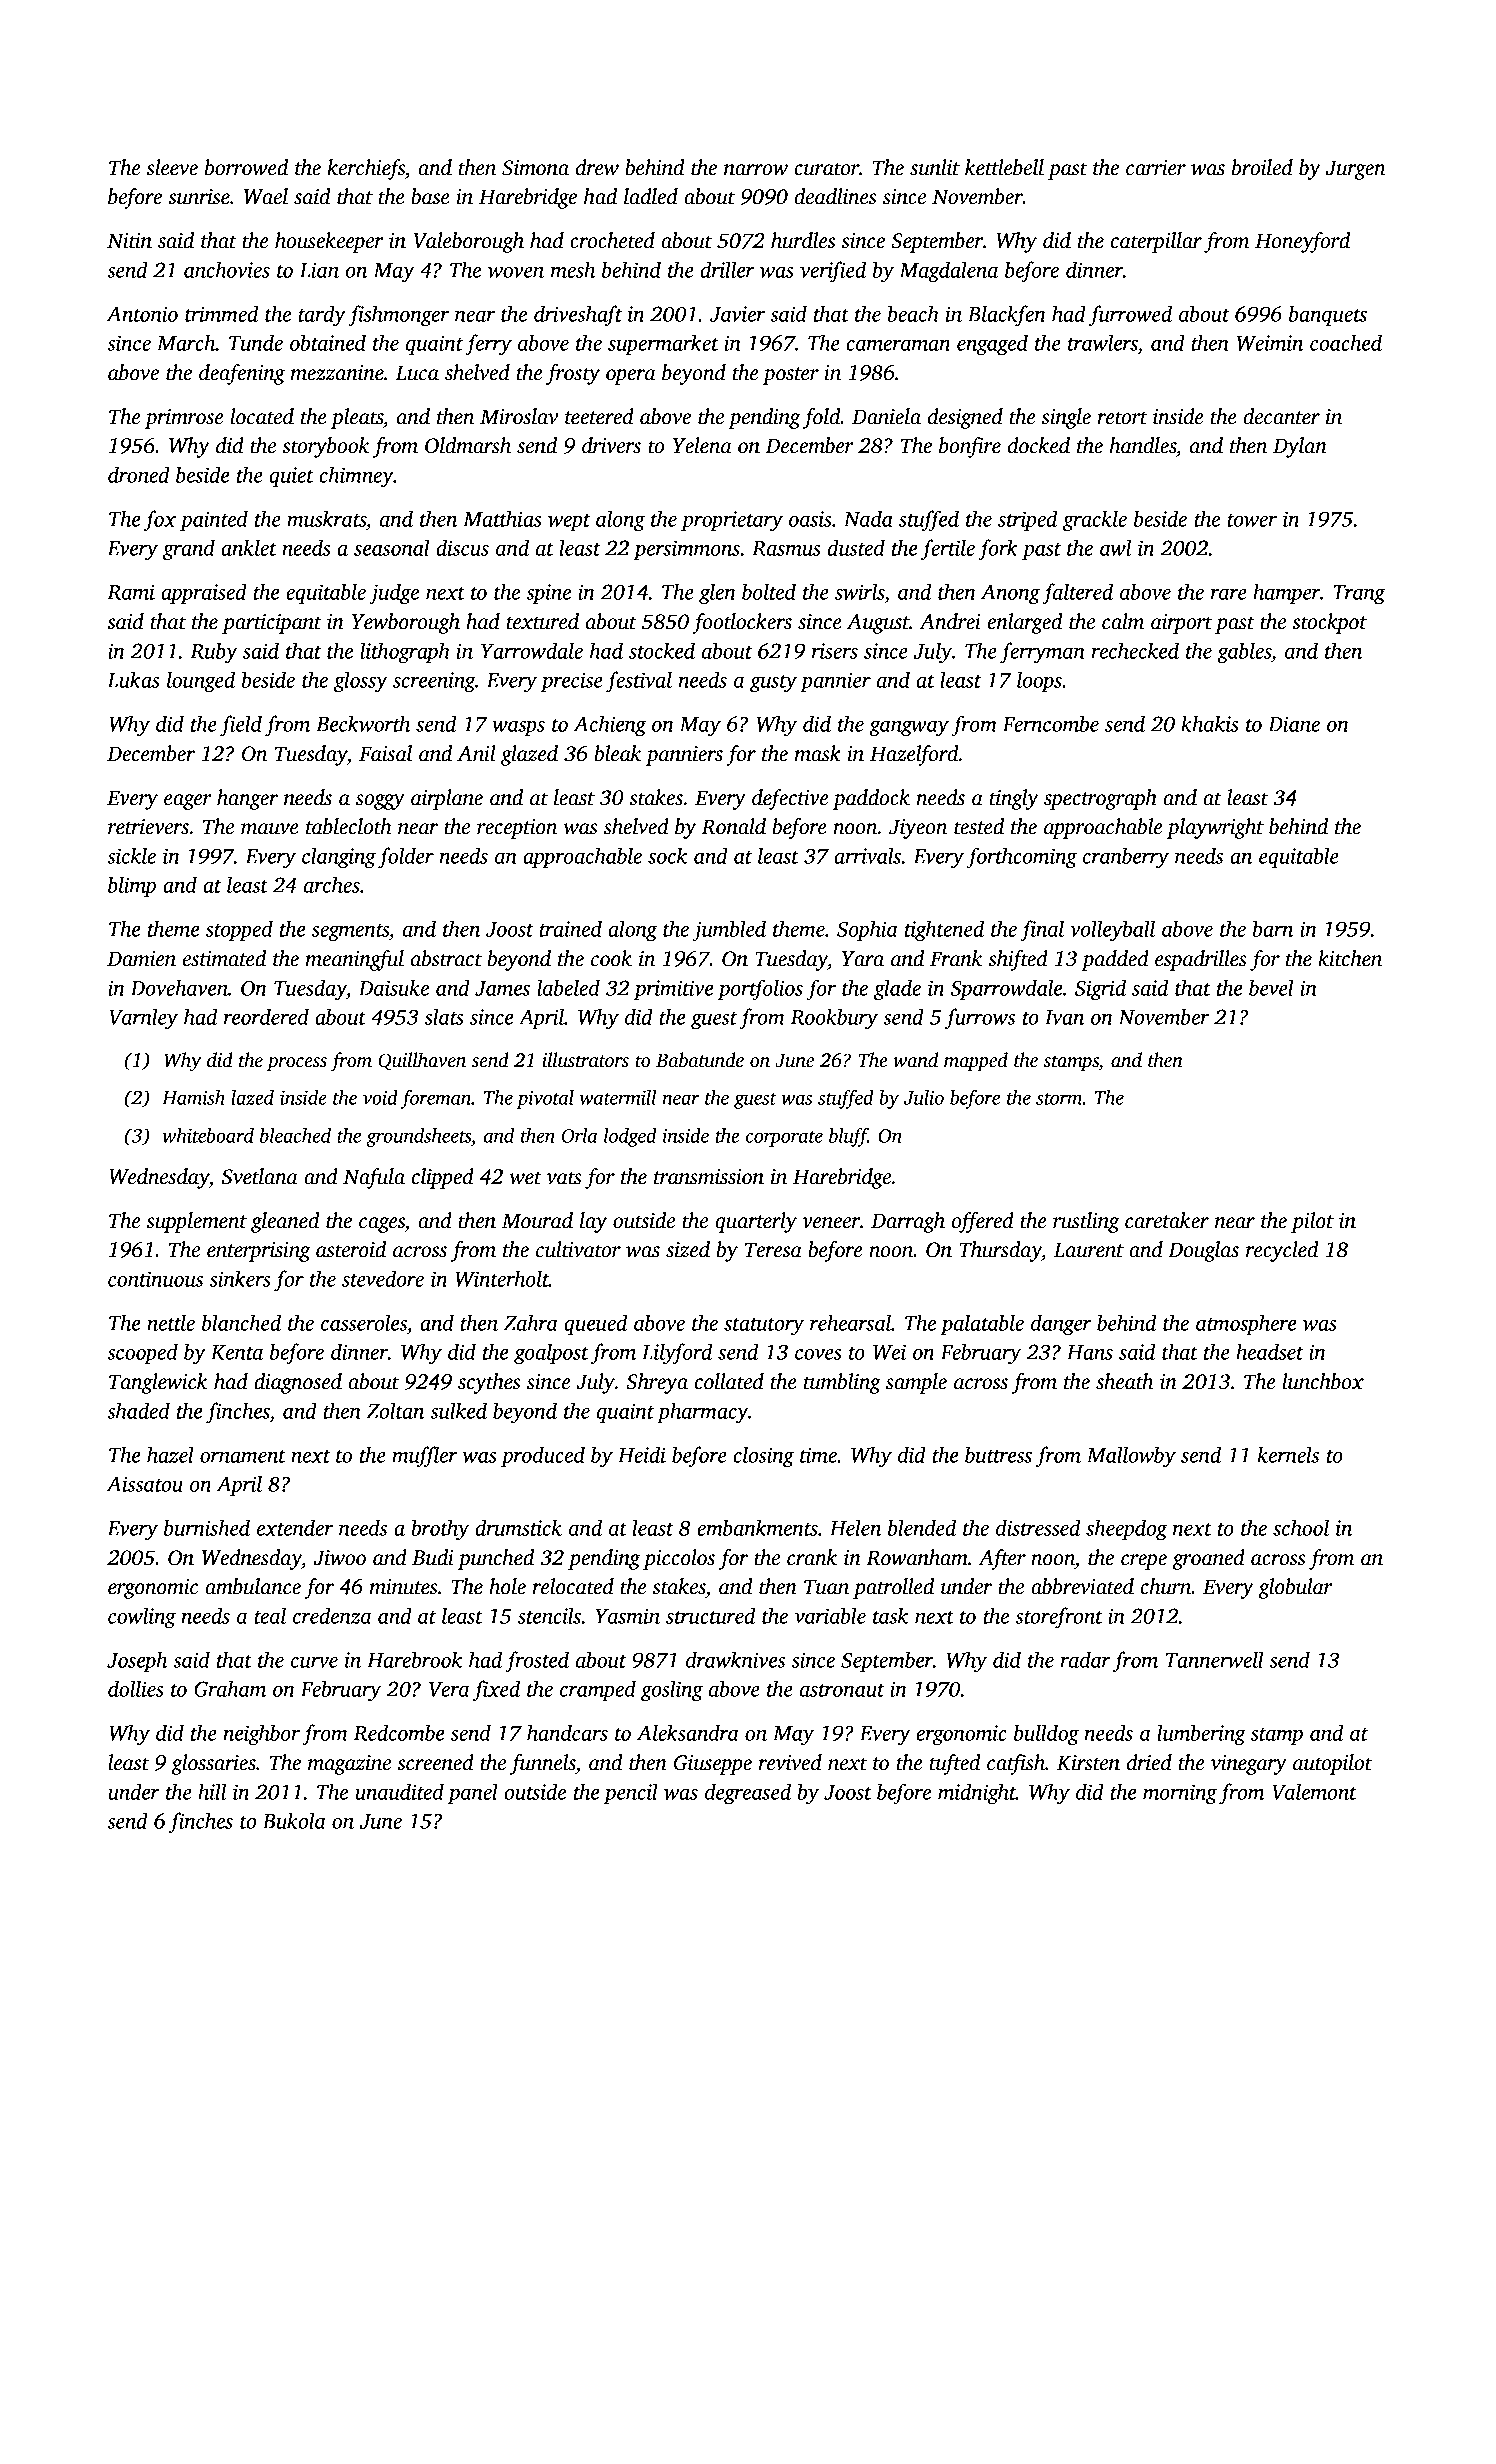 The image size is (1496, 2464). I want to click on judge, so click(394, 594).
